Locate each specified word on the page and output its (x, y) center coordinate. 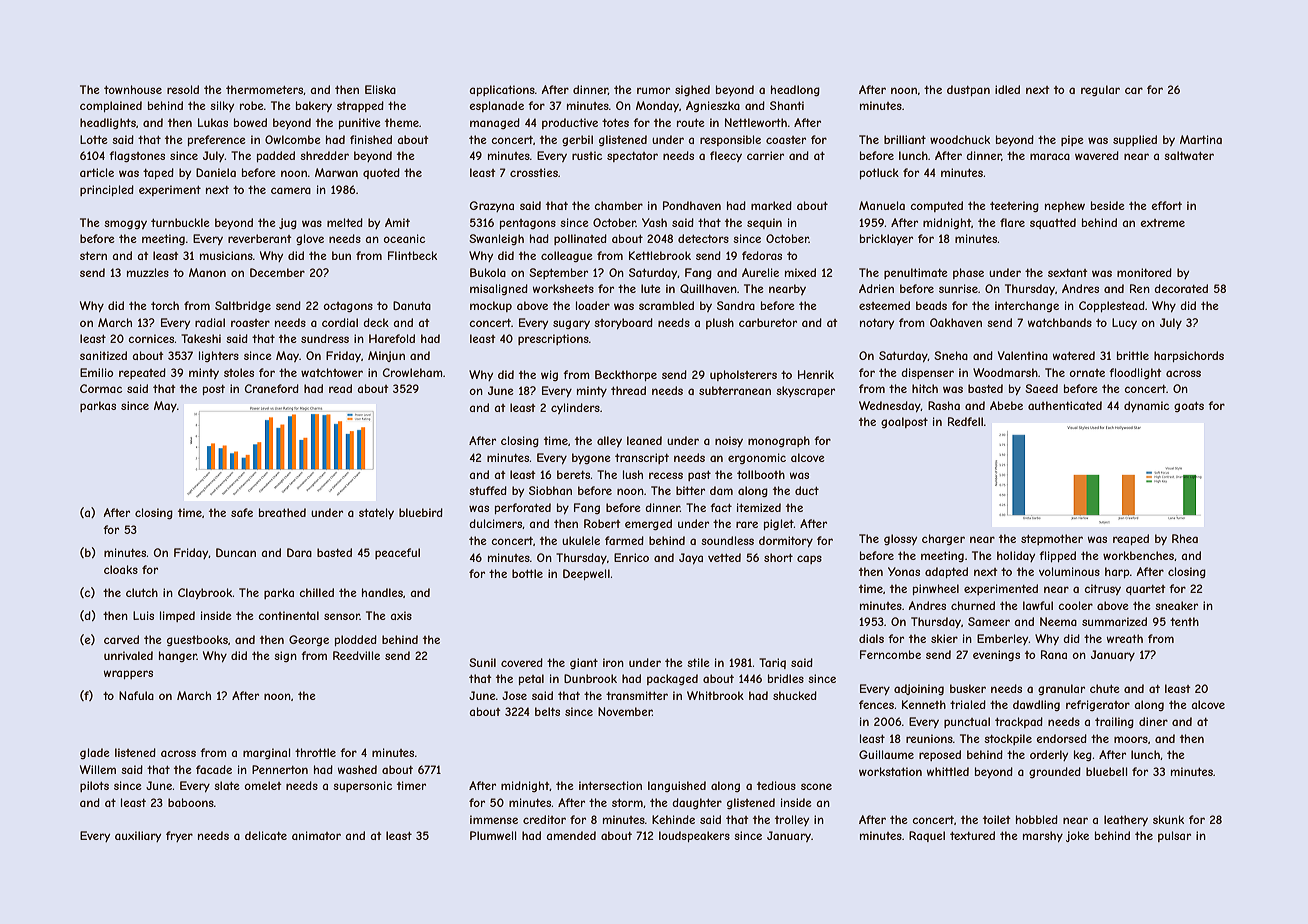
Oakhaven (956, 322)
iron (613, 662)
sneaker (1176, 605)
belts (547, 711)
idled (1007, 89)
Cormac (101, 388)
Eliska (380, 89)
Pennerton (280, 769)
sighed (692, 90)
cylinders (575, 408)
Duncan (236, 552)
